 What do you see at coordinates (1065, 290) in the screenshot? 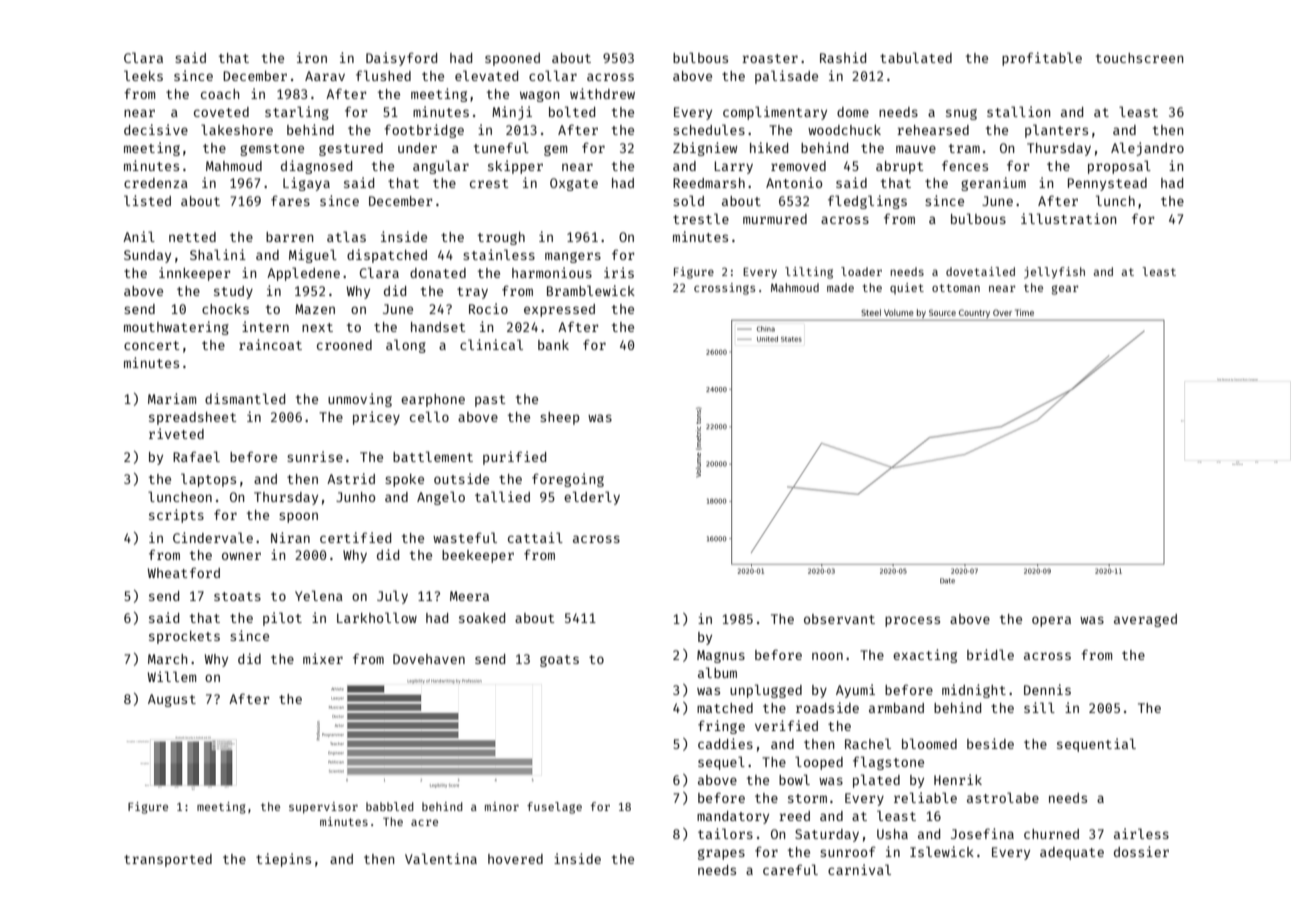
I see `gear` at bounding box center [1065, 290].
